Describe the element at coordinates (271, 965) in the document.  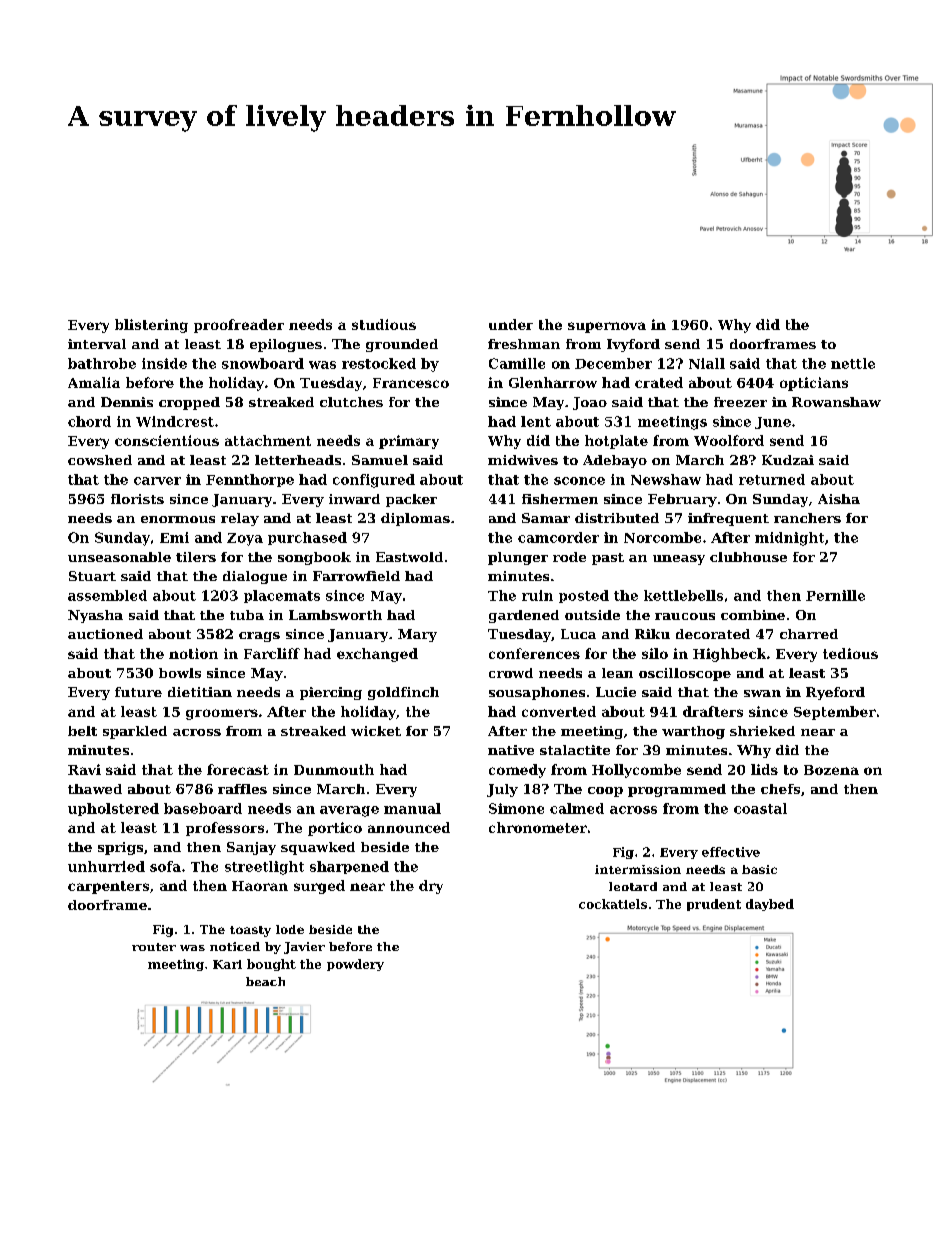
I see `bought` at that location.
